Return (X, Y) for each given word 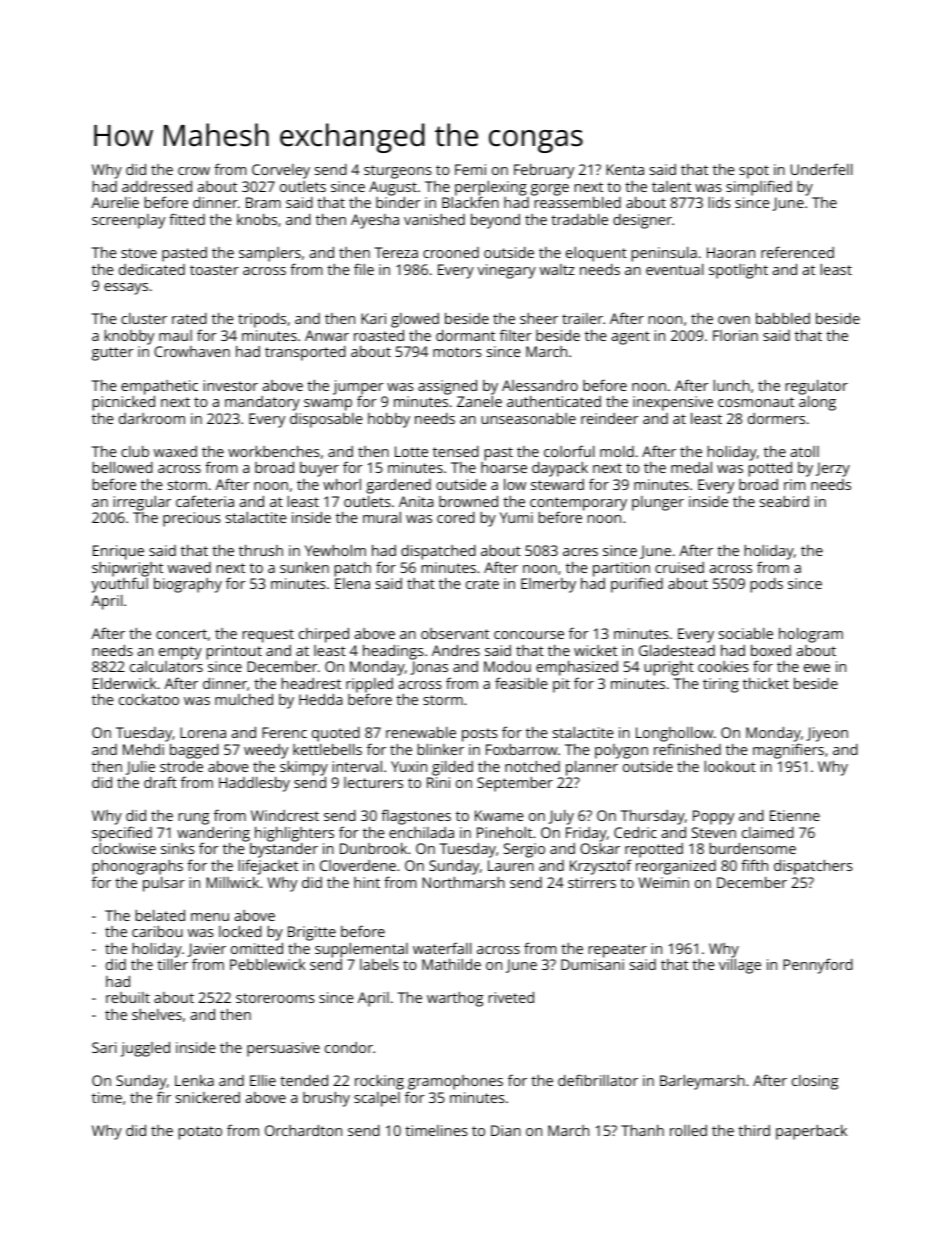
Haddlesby (254, 784)
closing (815, 1082)
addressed (157, 186)
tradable (579, 219)
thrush (261, 550)
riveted (511, 997)
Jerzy (833, 469)
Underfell (821, 169)
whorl (342, 484)
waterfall (442, 948)
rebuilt (128, 997)
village (740, 966)
